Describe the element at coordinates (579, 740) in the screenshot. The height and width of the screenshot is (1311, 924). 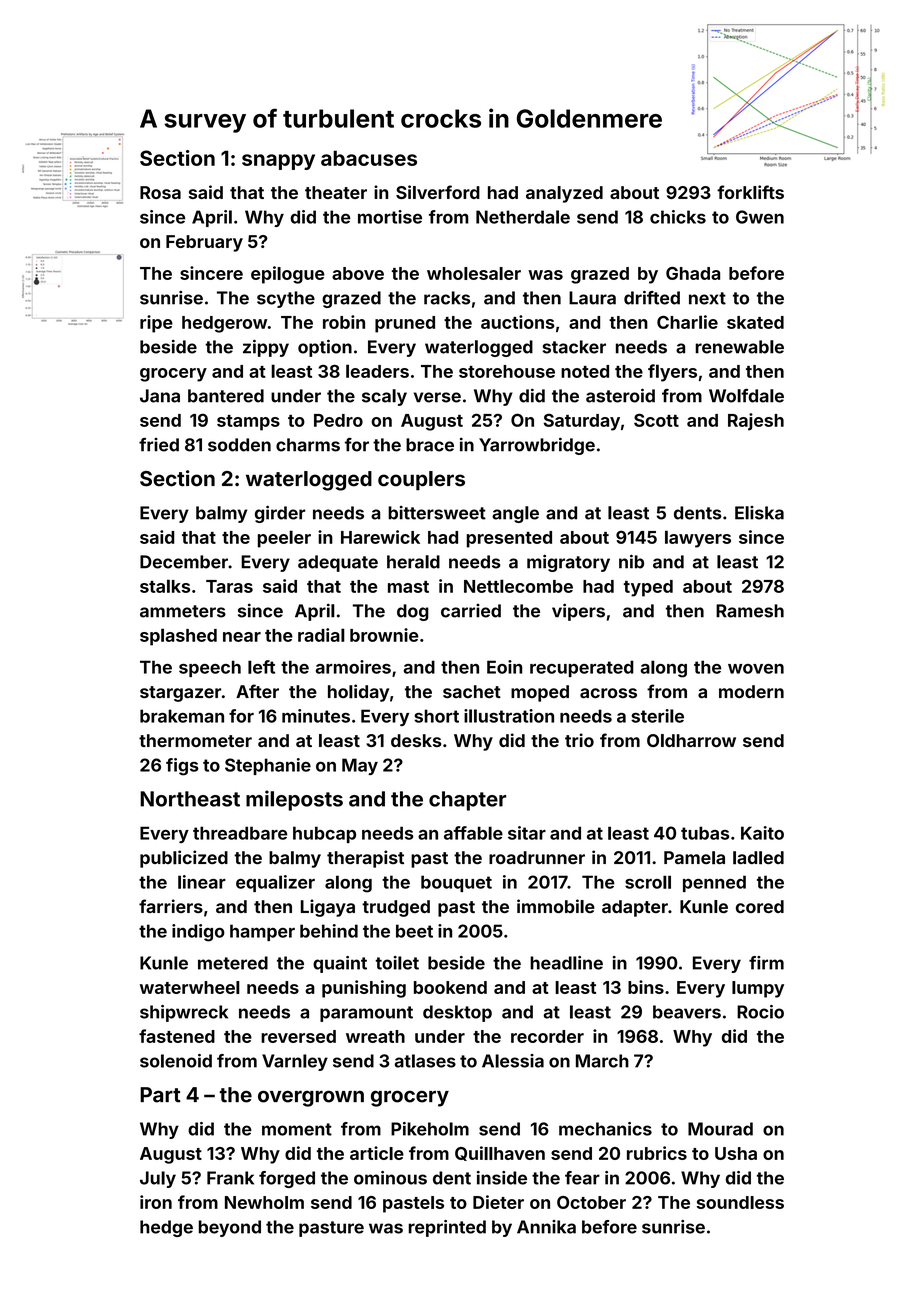
I see `trio` at that location.
